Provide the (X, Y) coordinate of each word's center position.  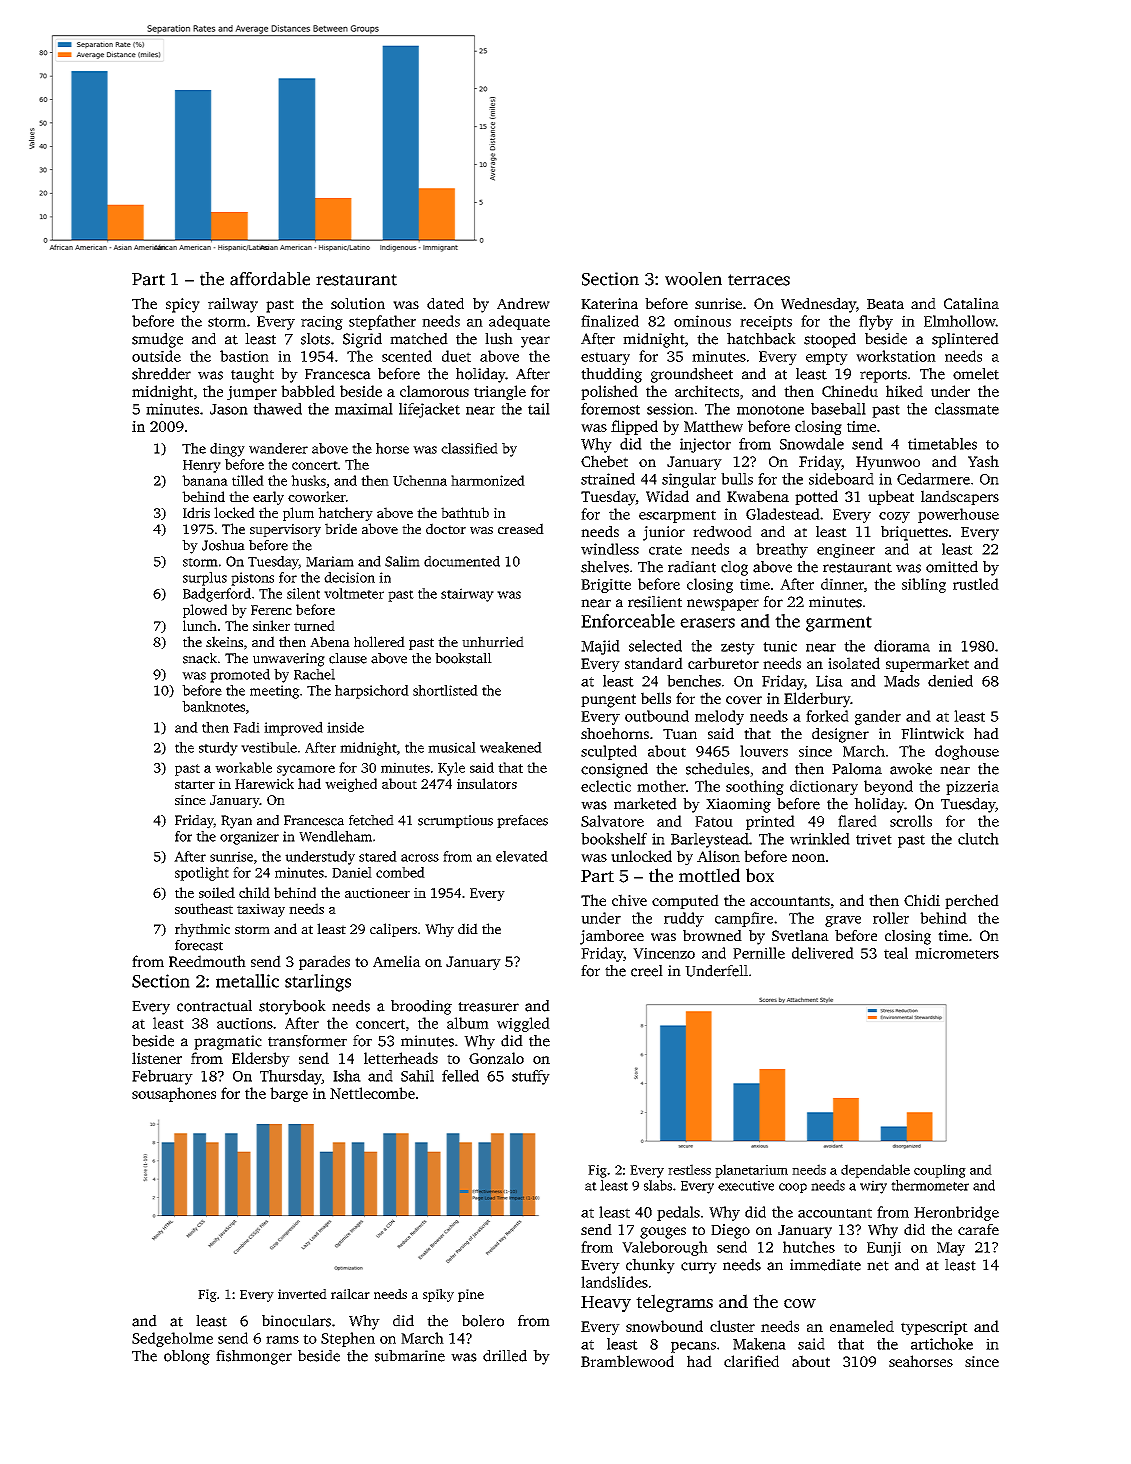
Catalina (971, 303)
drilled (505, 1356)
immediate (825, 1265)
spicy (183, 305)
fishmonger (254, 1357)
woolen (693, 279)
